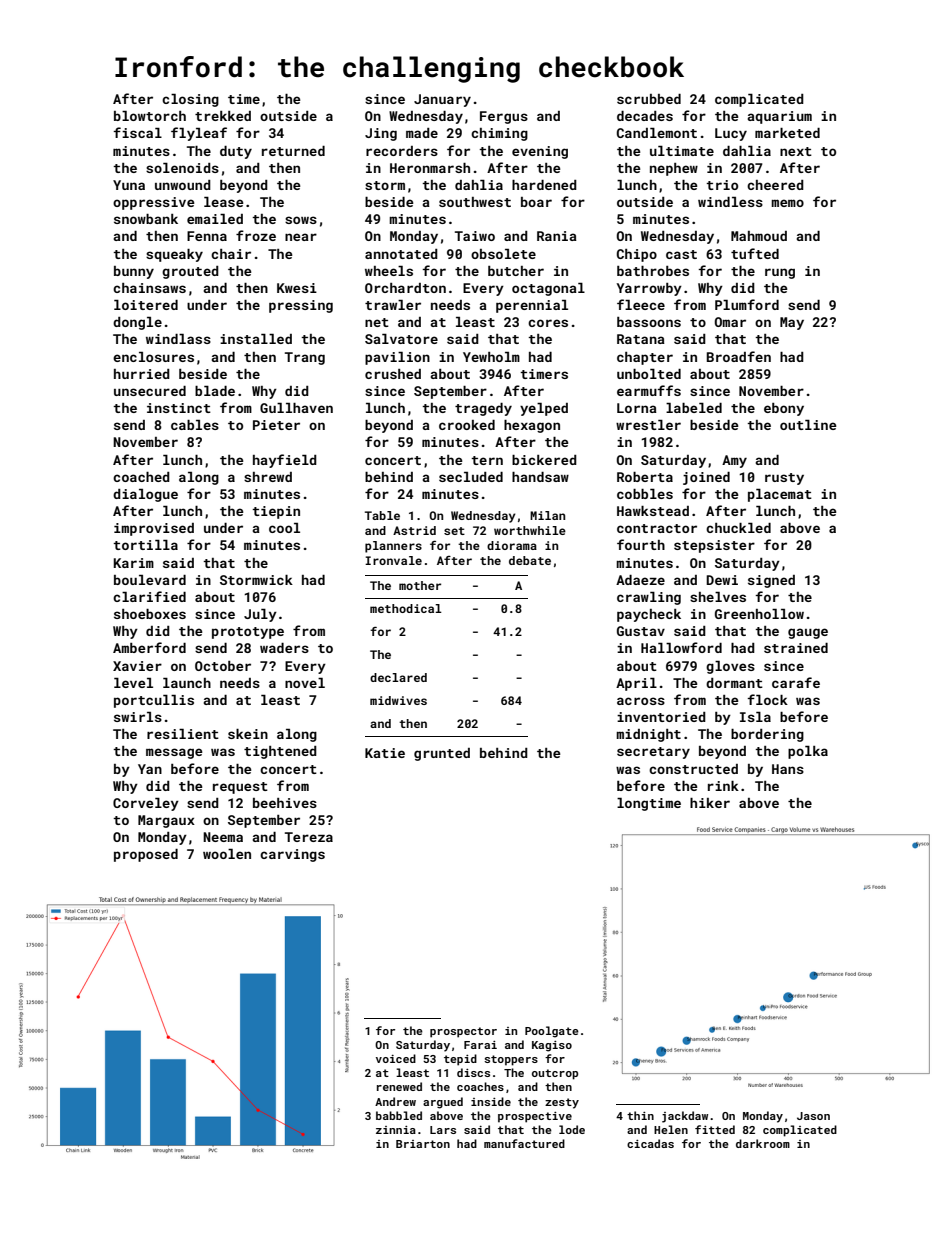 Image resolution: width=952 pixels, height=1233 pixels. Describe the element at coordinates (396, 1130) in the screenshot. I see `zinnia` at that location.
